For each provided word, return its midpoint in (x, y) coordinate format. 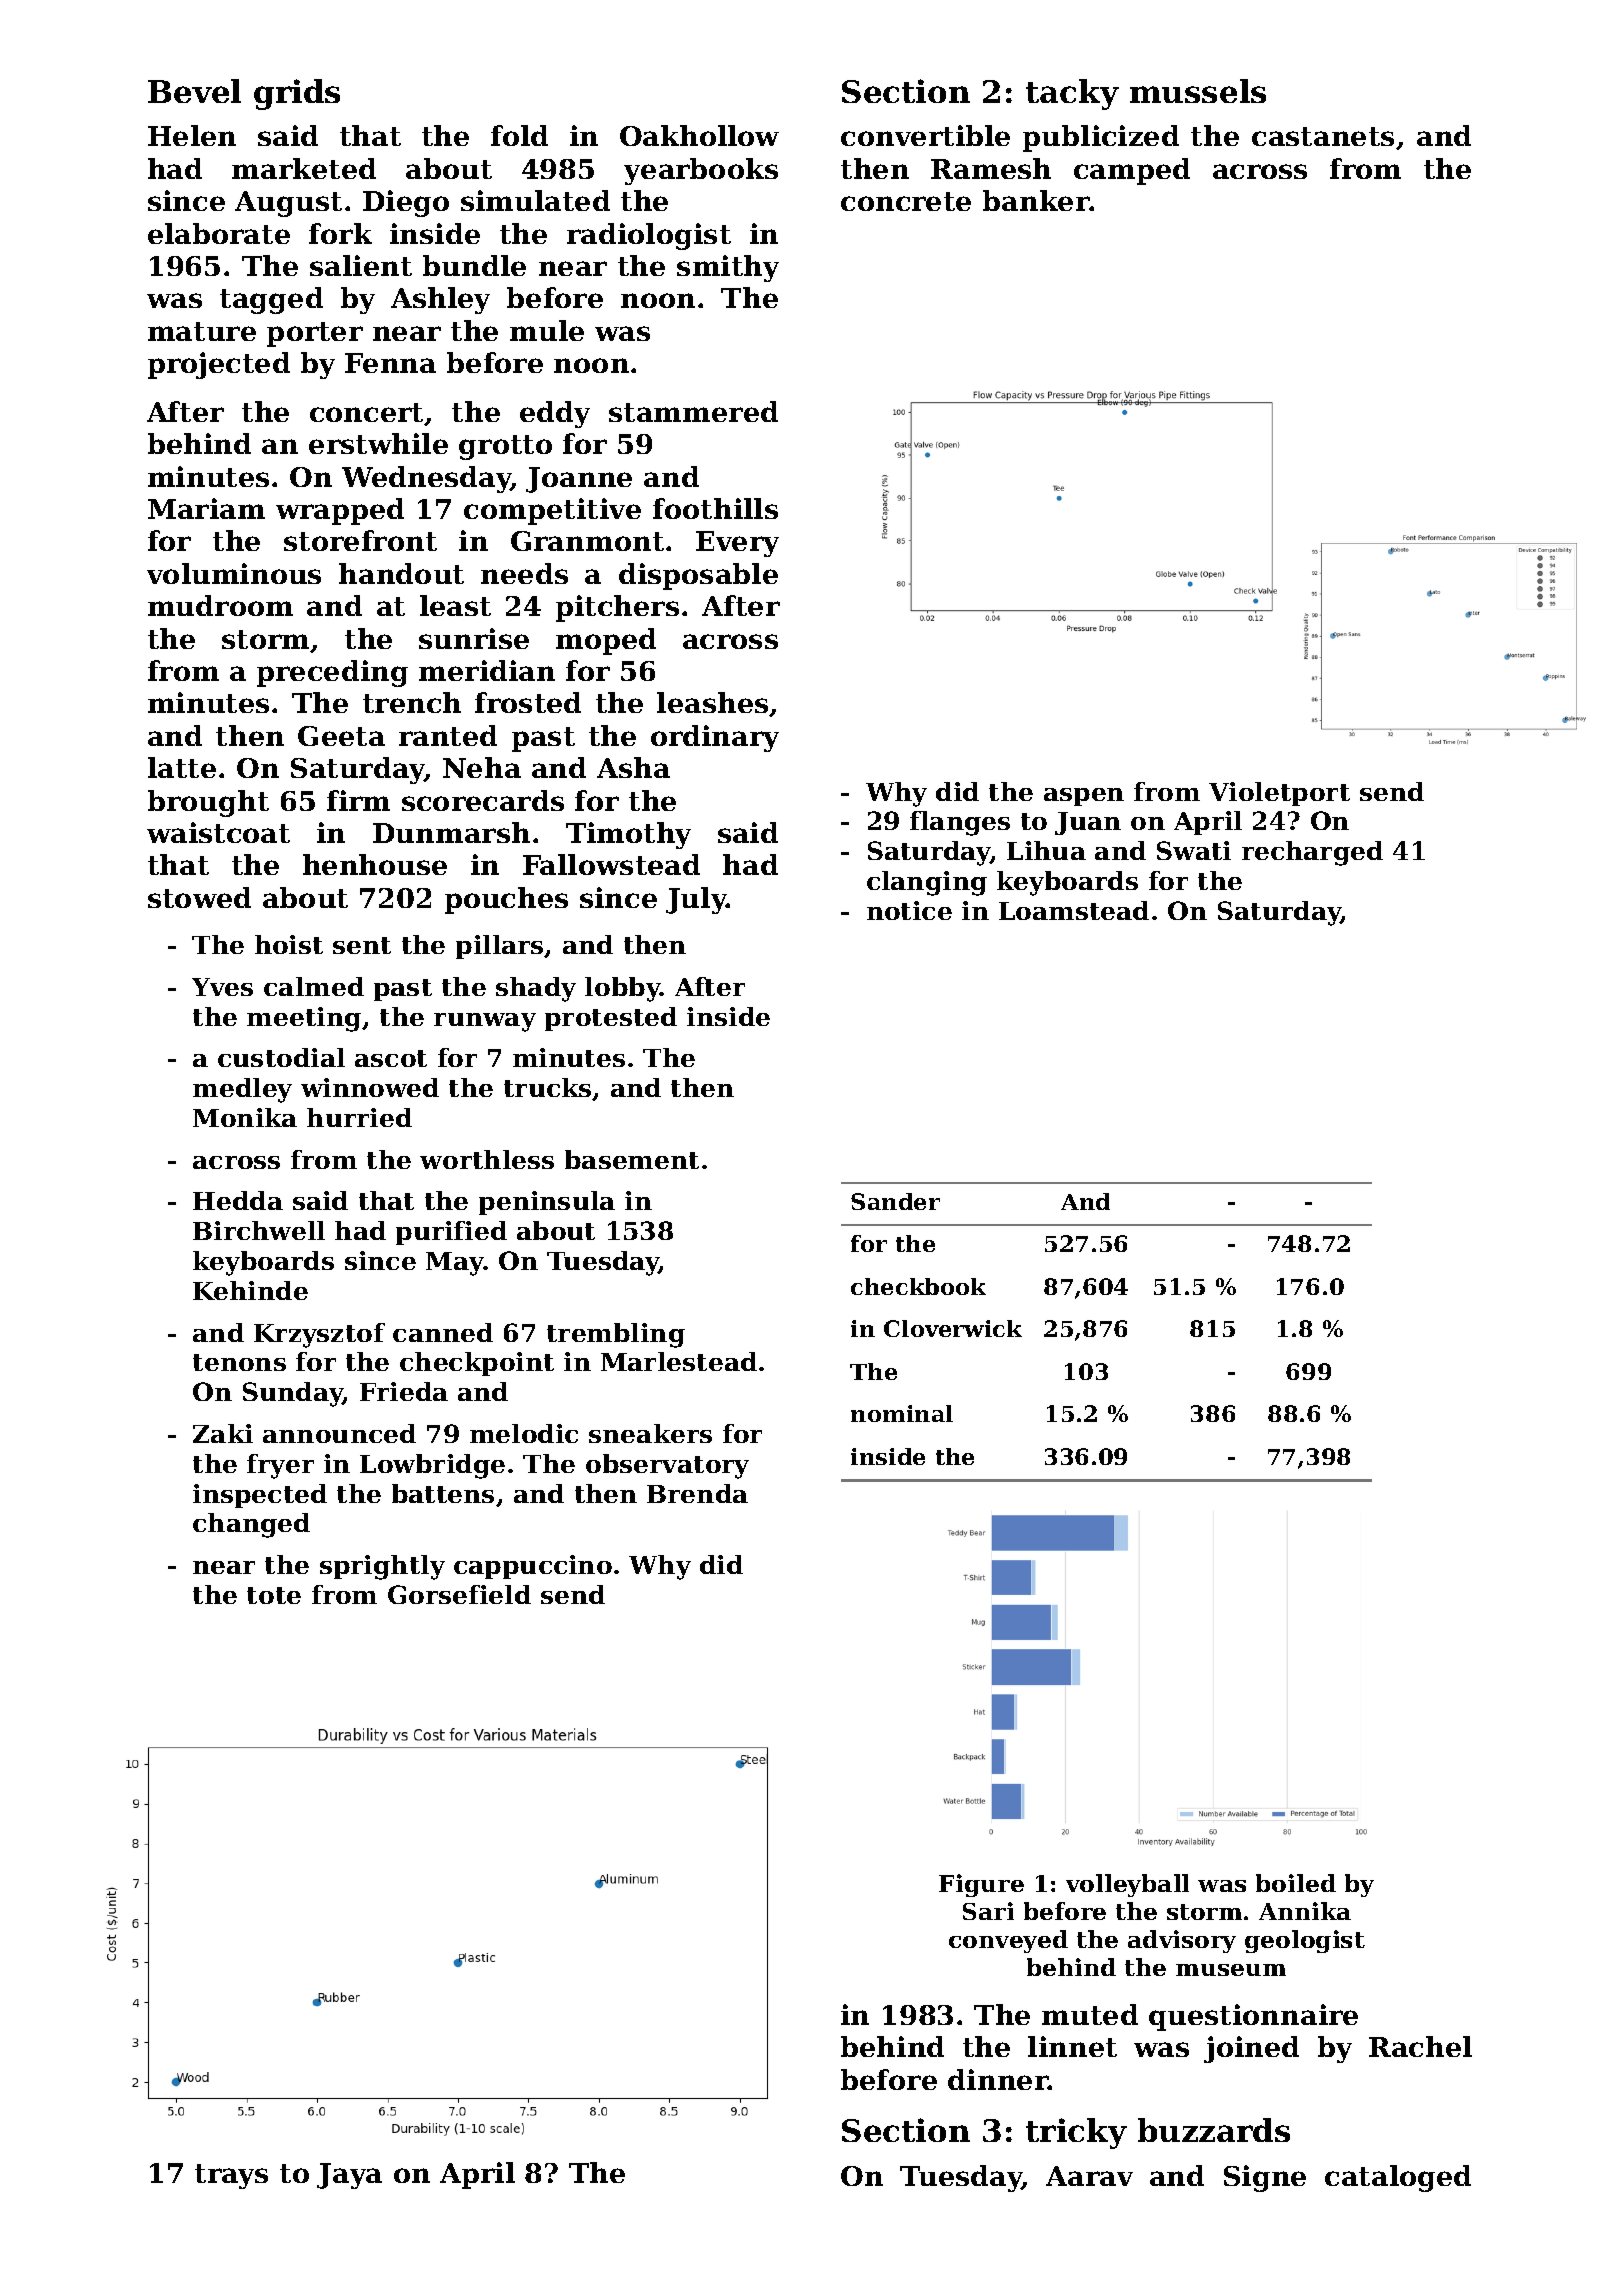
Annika (1305, 1911)
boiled (1296, 1883)
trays (231, 2176)
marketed (304, 168)
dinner (998, 2079)
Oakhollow (699, 135)
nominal (902, 1413)
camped (1132, 171)
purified (451, 1233)
